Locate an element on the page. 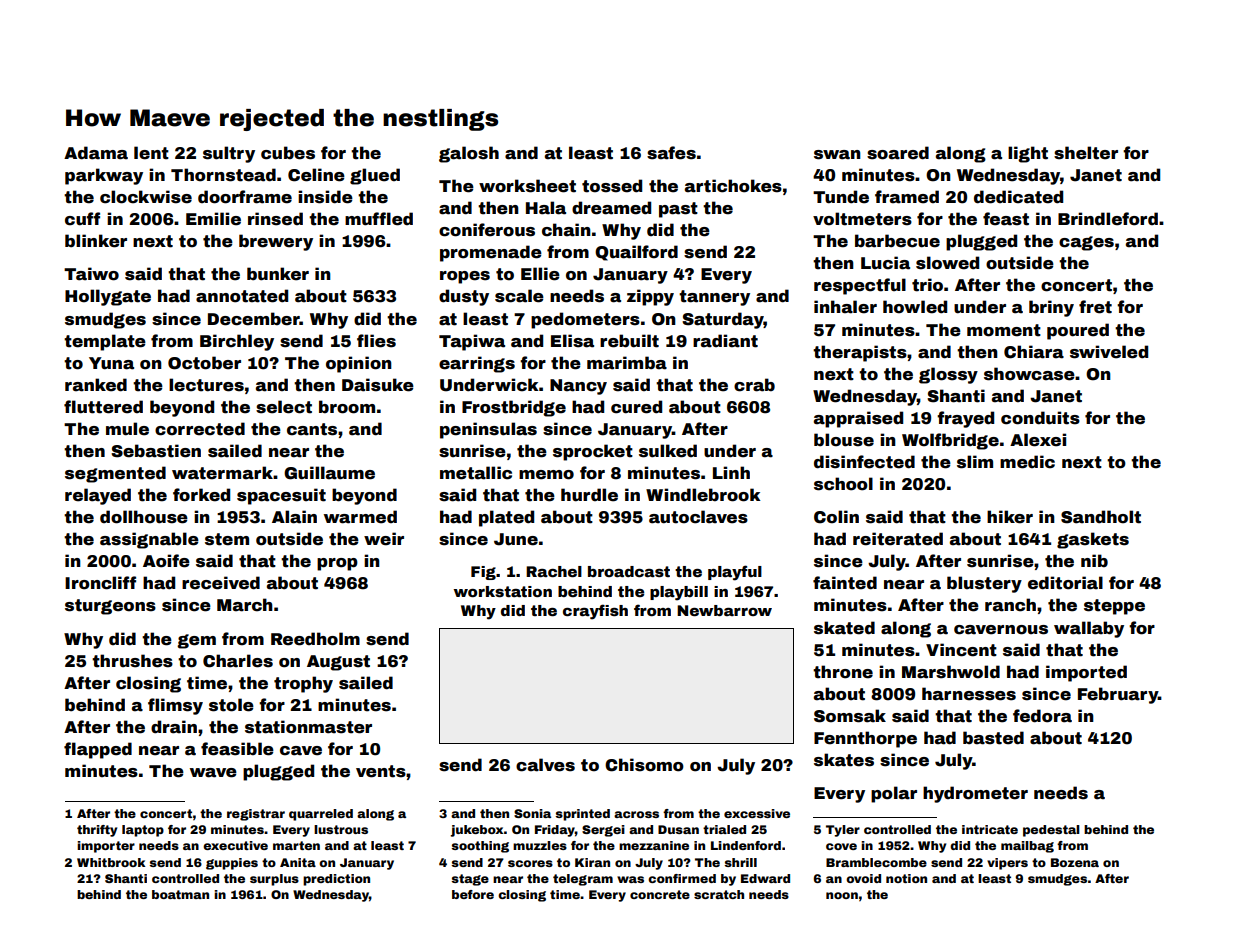 The image size is (1233, 952). swan is located at coordinates (837, 155).
